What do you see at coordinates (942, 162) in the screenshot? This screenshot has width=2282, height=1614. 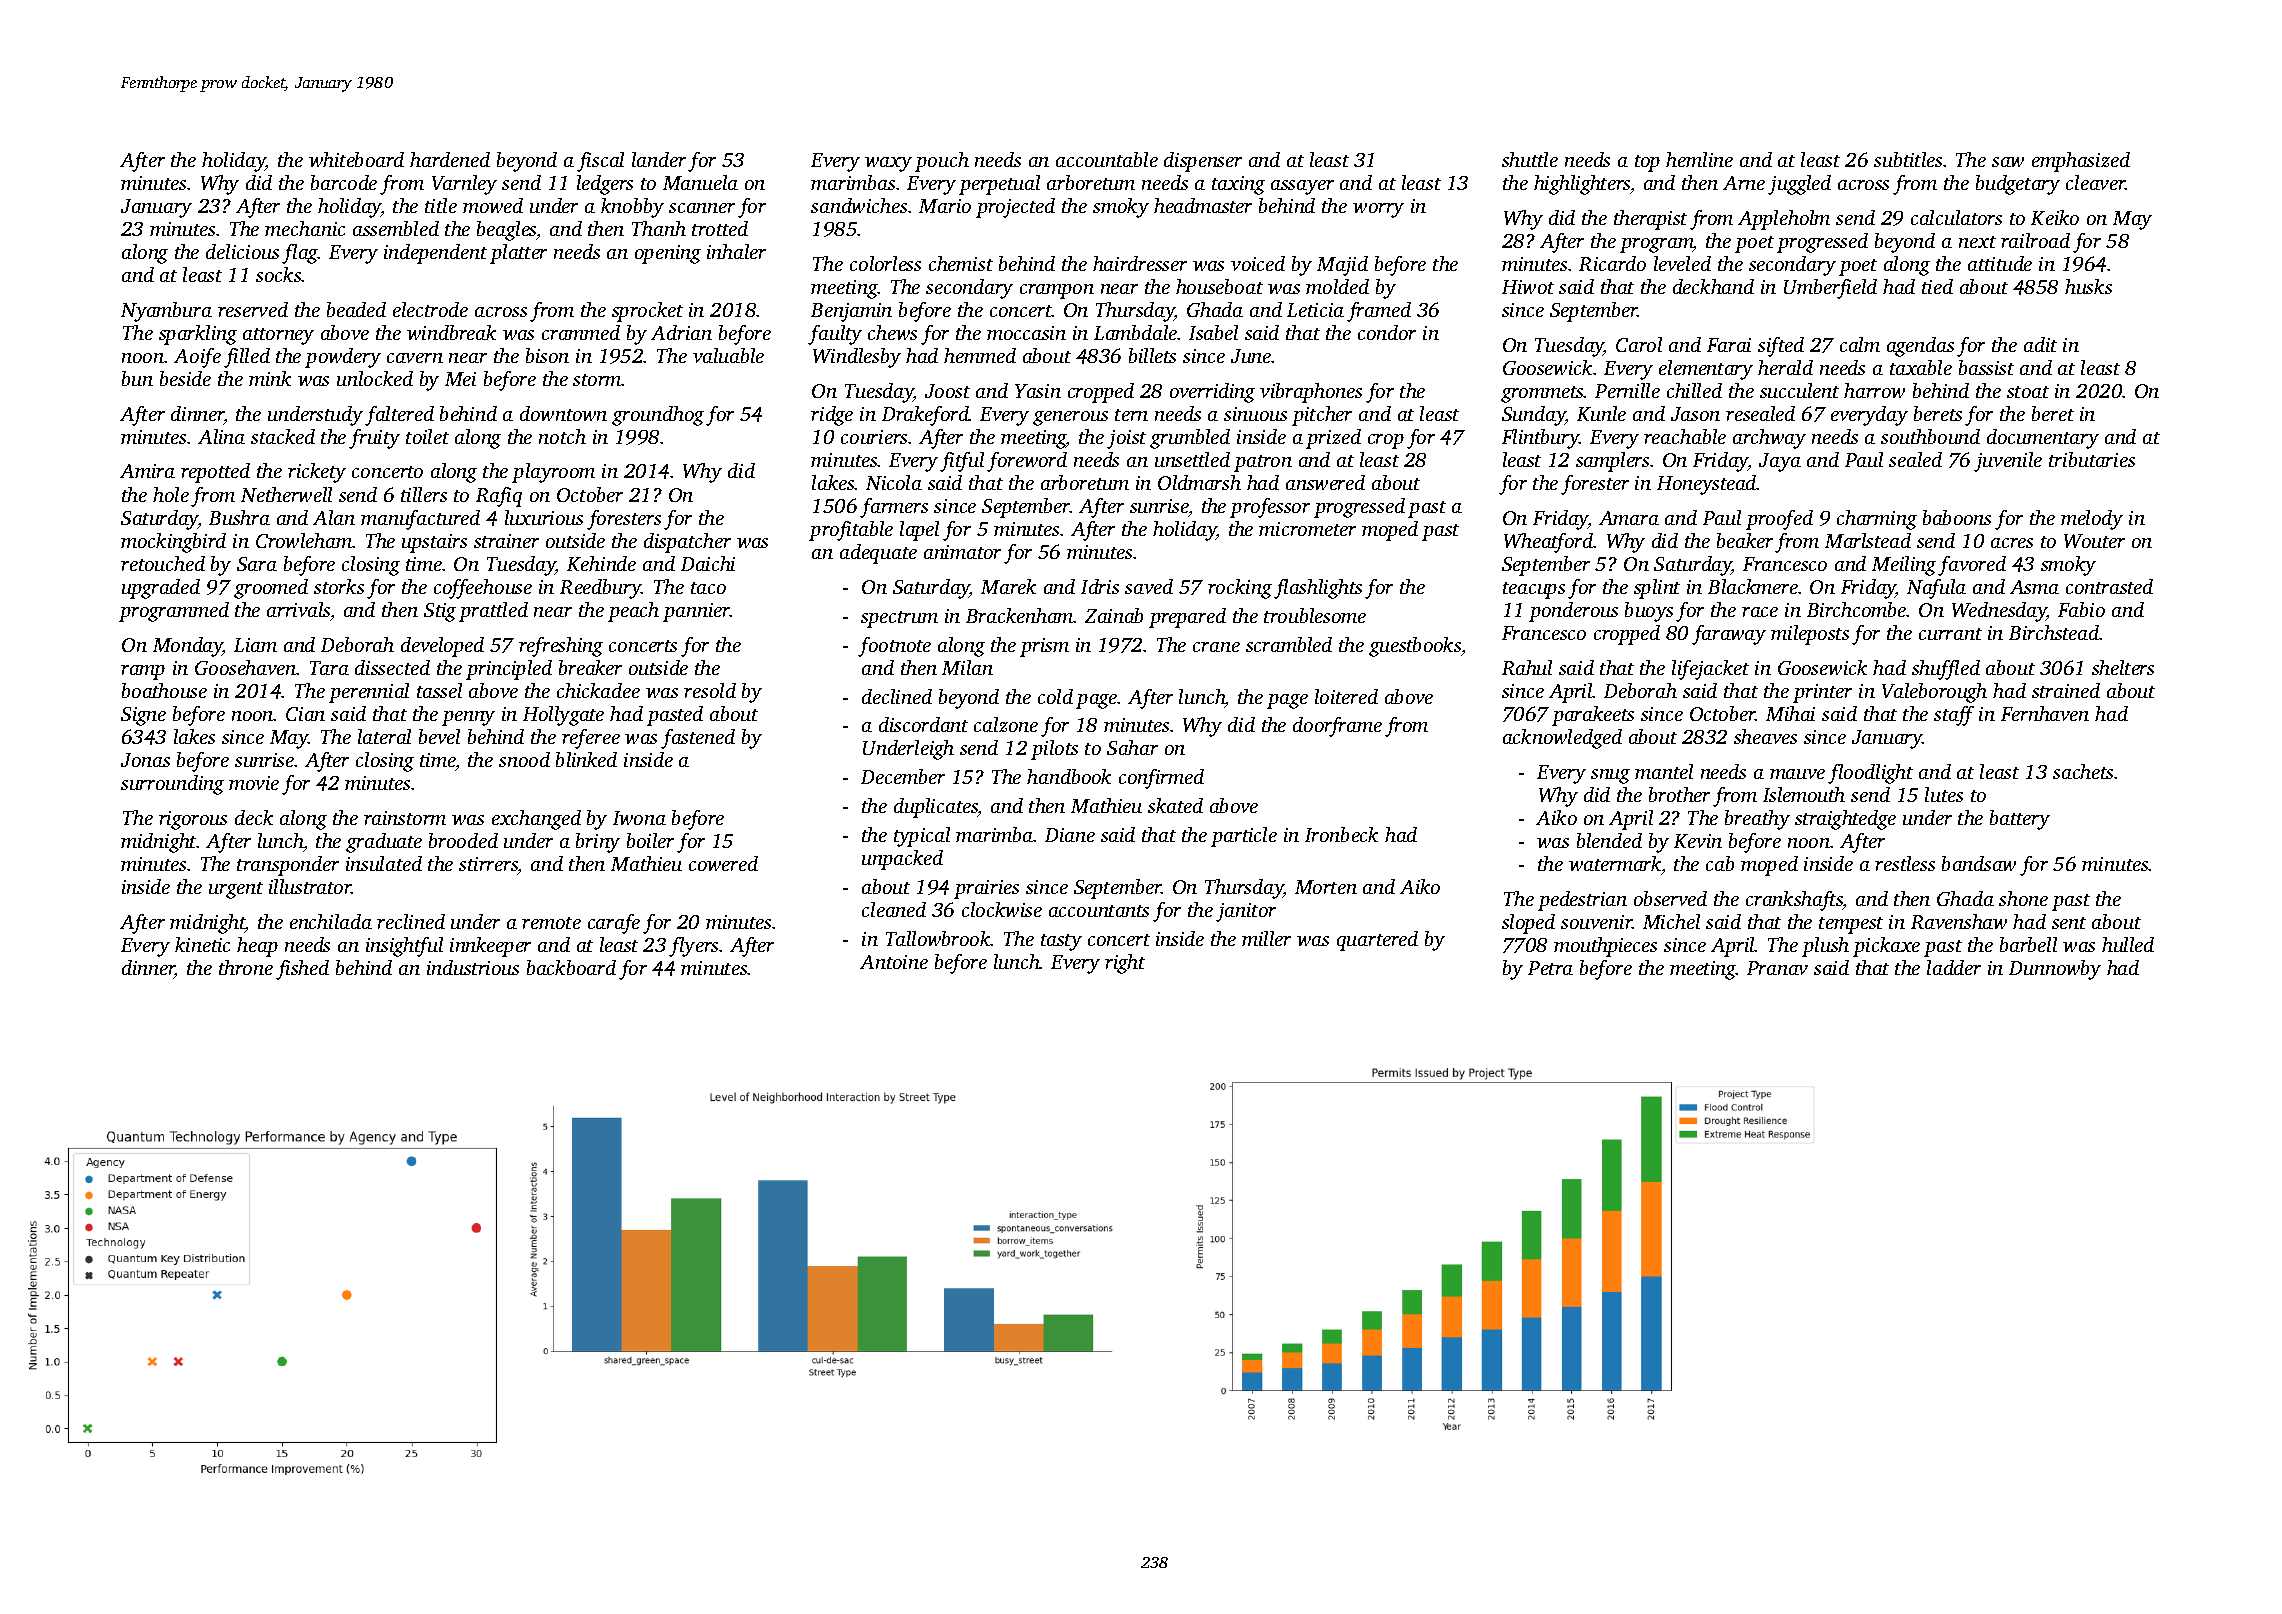 I see `pouch` at bounding box center [942, 162].
